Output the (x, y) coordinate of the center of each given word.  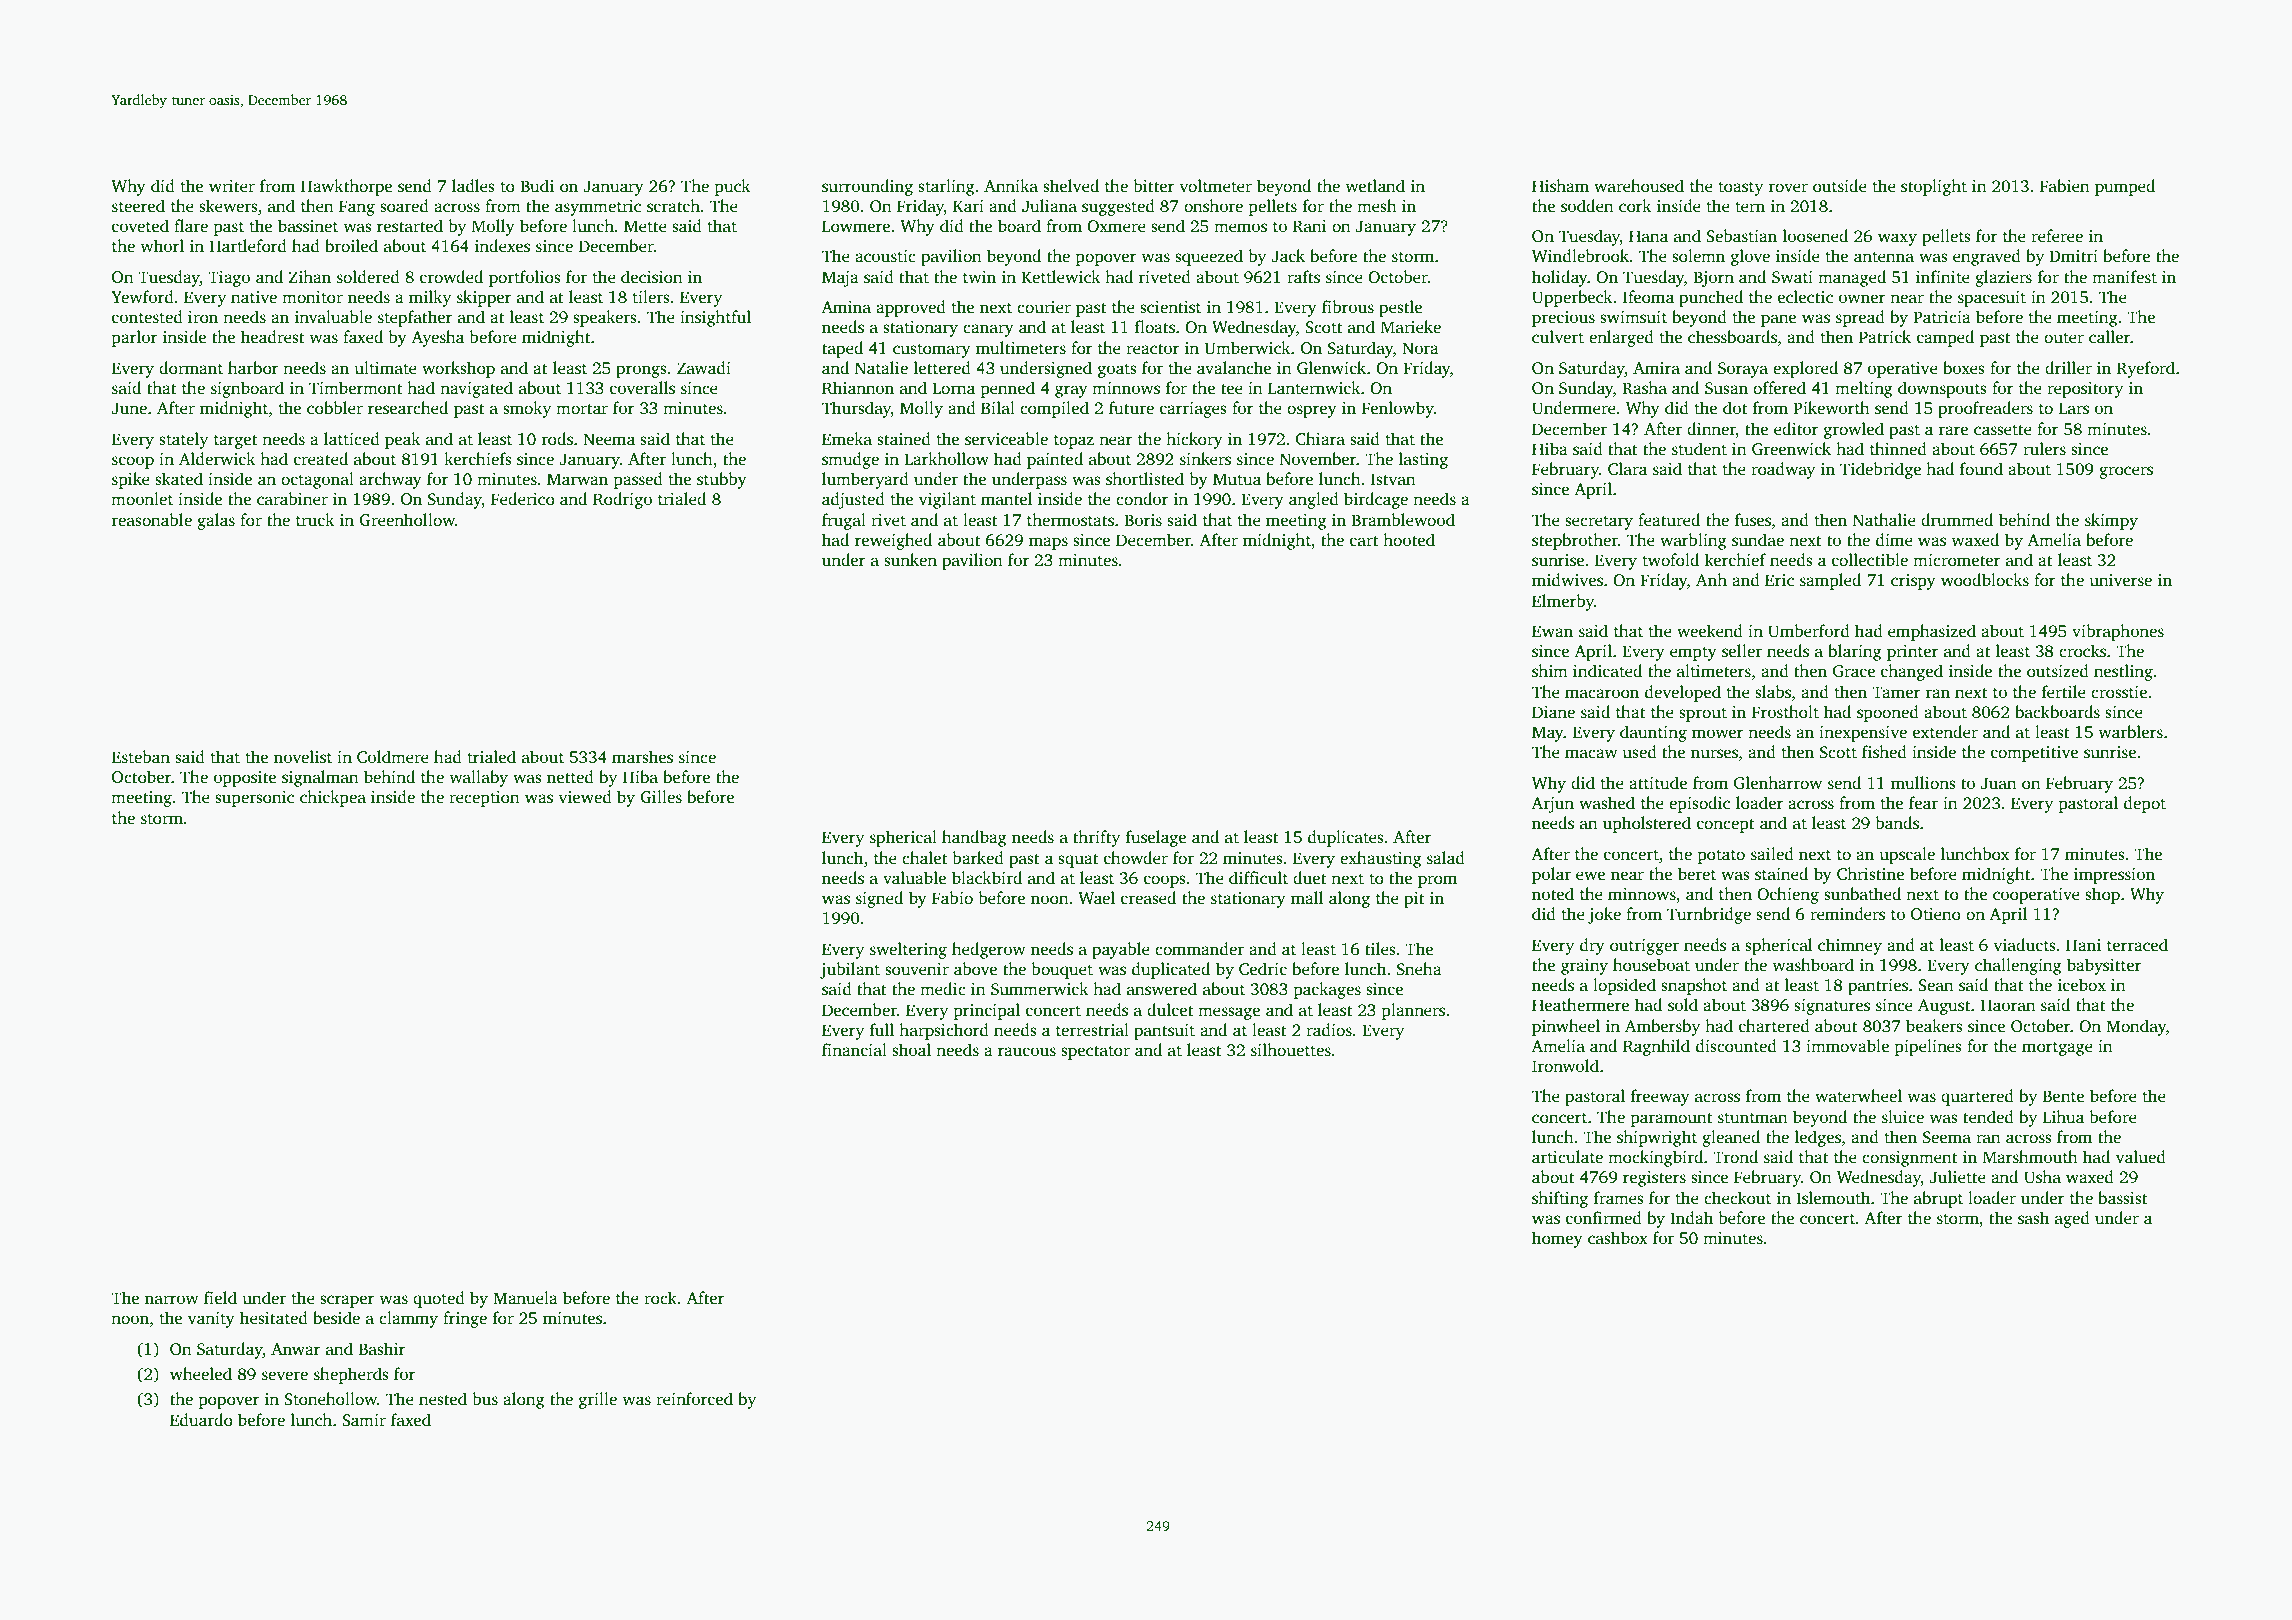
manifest (2124, 277)
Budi (537, 186)
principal (987, 1011)
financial (854, 1049)
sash (2033, 1218)
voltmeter (1215, 186)
